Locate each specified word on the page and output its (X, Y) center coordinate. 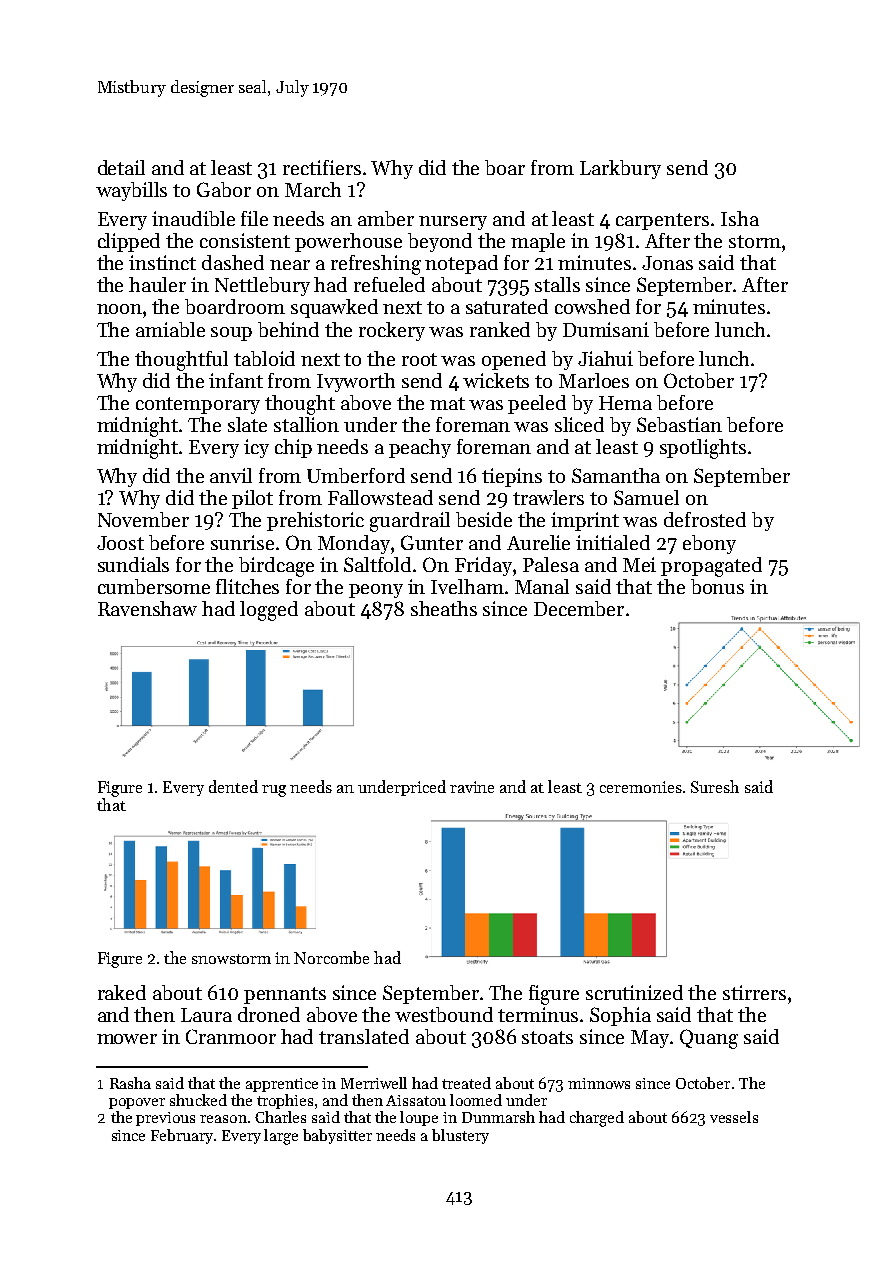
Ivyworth (356, 382)
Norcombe (331, 957)
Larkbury (620, 169)
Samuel (646, 497)
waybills (131, 191)
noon (119, 309)
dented (233, 786)
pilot (252, 499)
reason (223, 1119)
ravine (472, 787)
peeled (537, 404)
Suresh (715, 786)
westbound (444, 1014)
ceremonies (641, 787)
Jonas (667, 263)
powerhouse (348, 242)
